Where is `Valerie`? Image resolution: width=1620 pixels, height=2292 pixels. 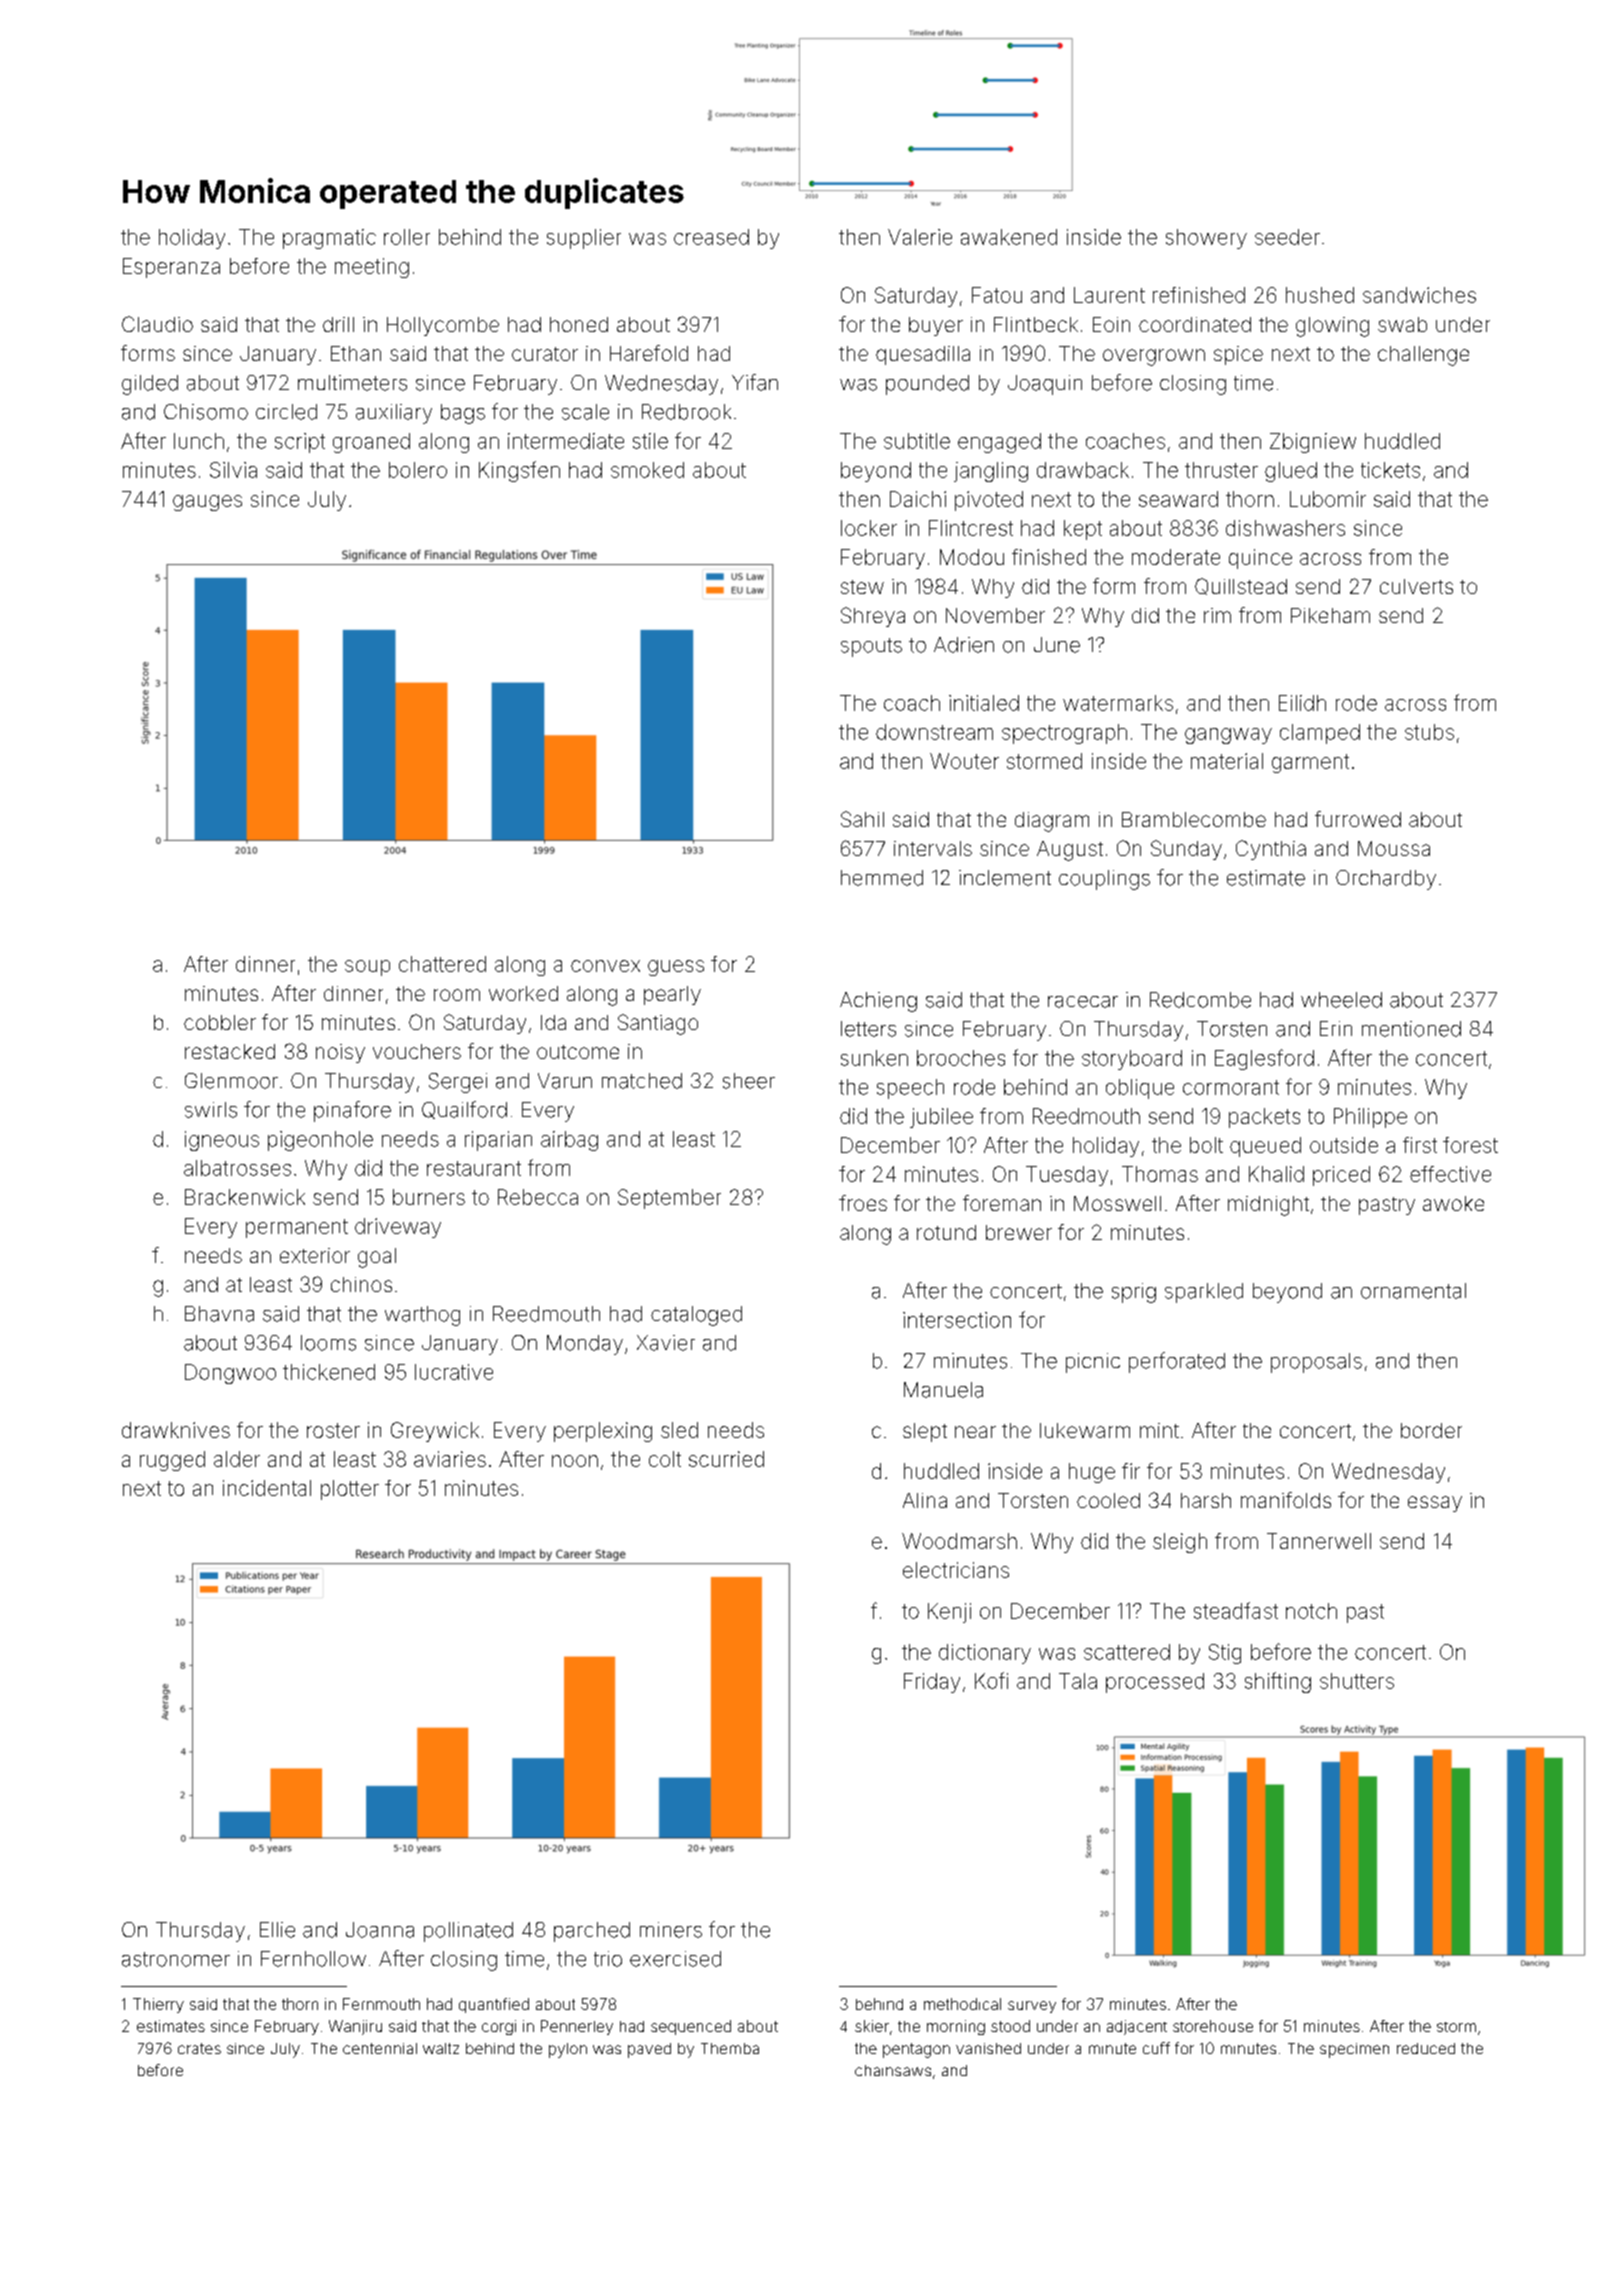 Valerie is located at coordinates (920, 237).
